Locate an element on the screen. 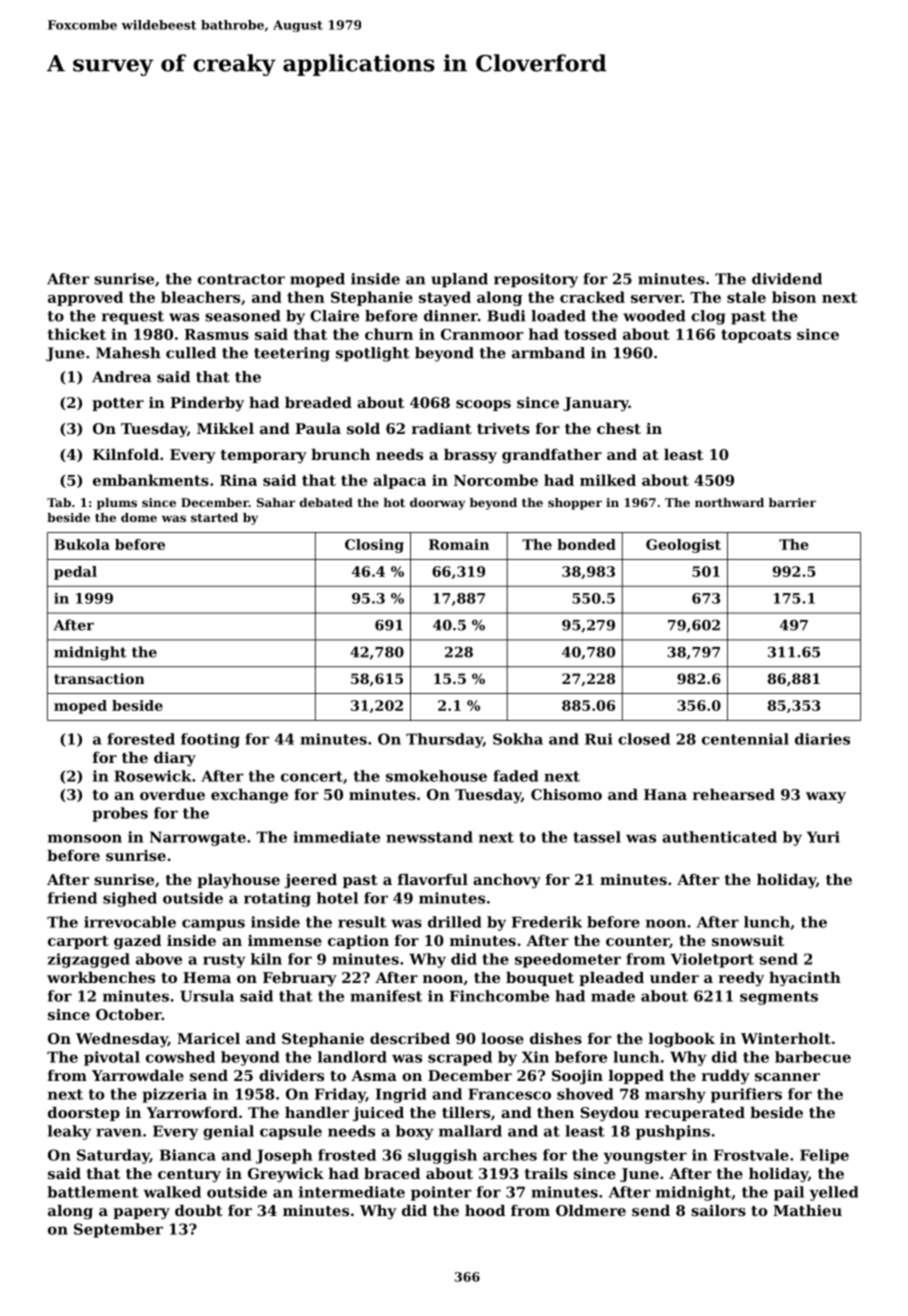 The image size is (908, 1316). alpaca is located at coordinates (399, 481).
